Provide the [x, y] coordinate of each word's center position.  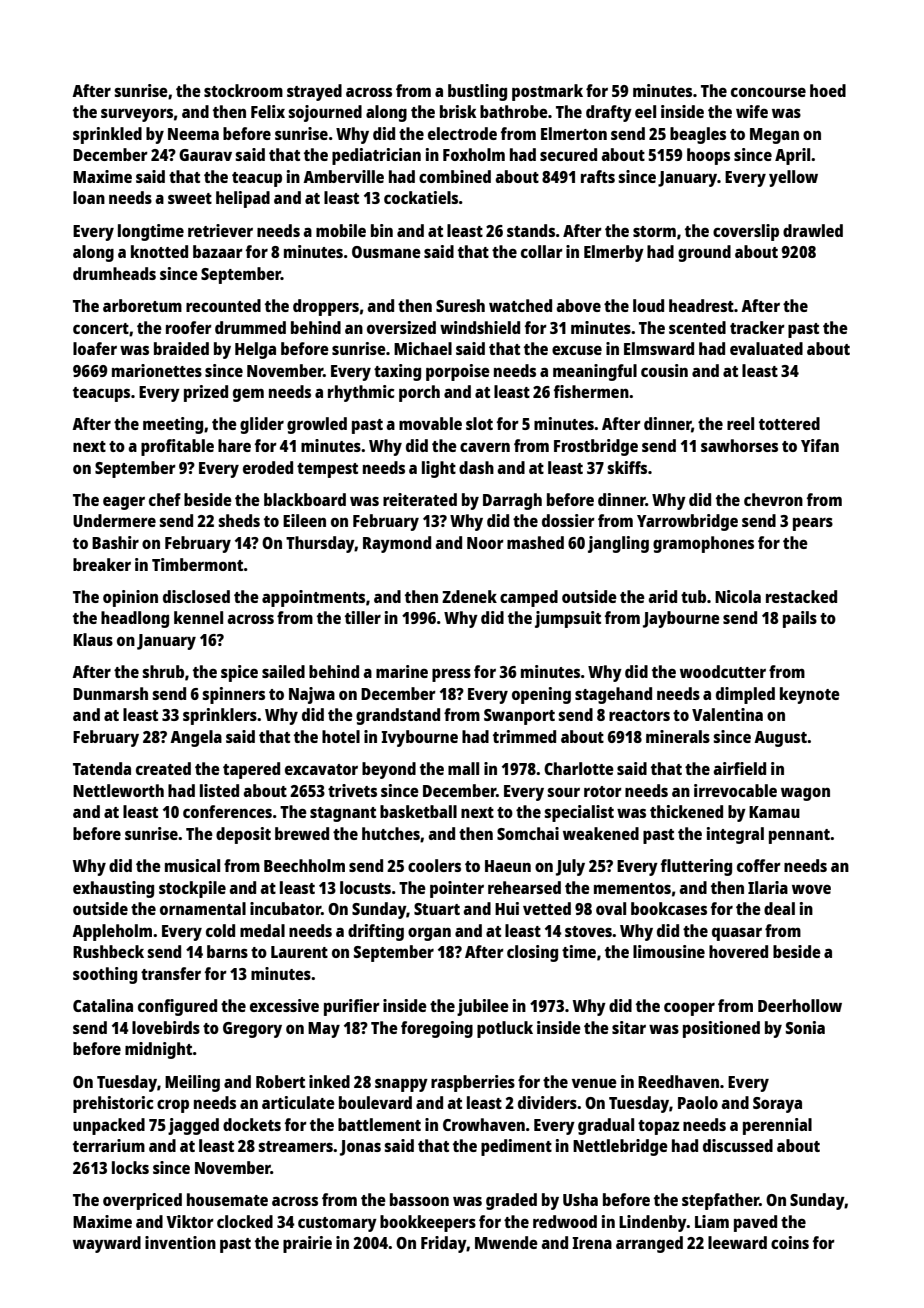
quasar [737, 934]
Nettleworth [118, 790]
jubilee [483, 1007]
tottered [789, 423]
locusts [365, 887]
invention [180, 1242]
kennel [198, 617]
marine [402, 671]
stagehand [613, 695]
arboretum [142, 305]
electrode [462, 133]
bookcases [669, 908]
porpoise [458, 372]
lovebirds [166, 1027]
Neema [193, 134]
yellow [793, 178]
